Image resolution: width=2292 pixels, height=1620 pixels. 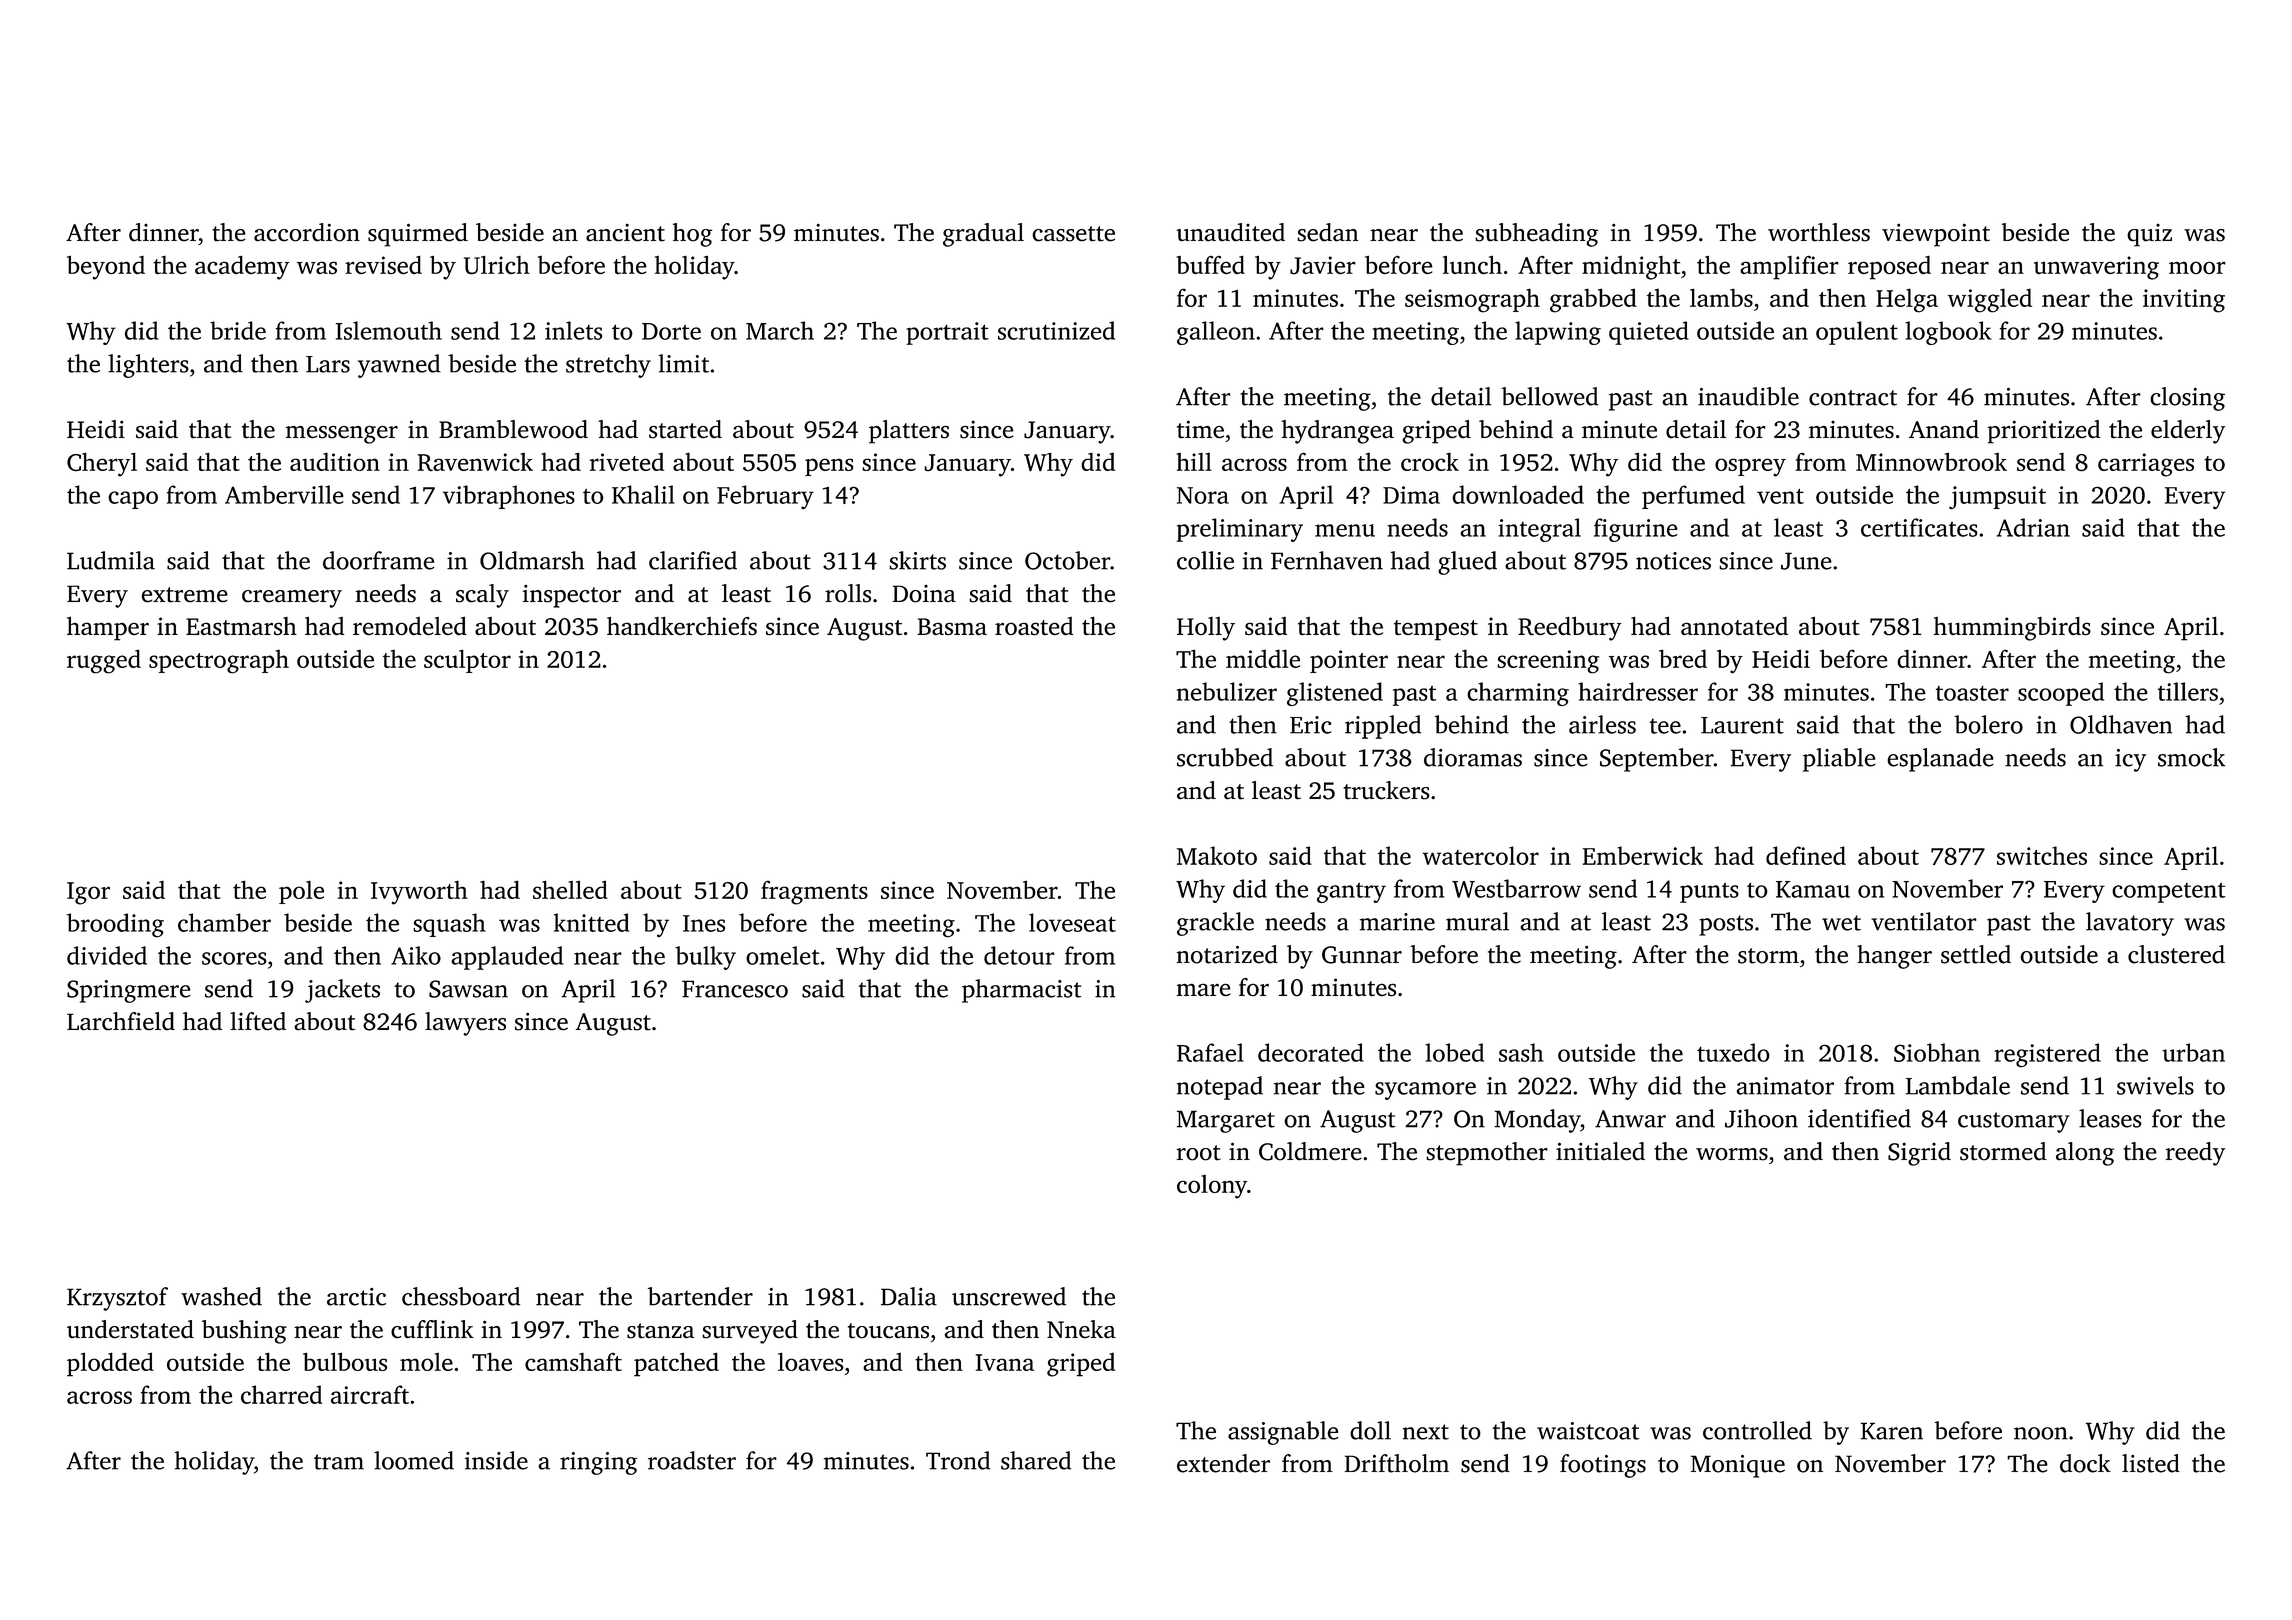 I want to click on Javier, so click(x=1323, y=265).
